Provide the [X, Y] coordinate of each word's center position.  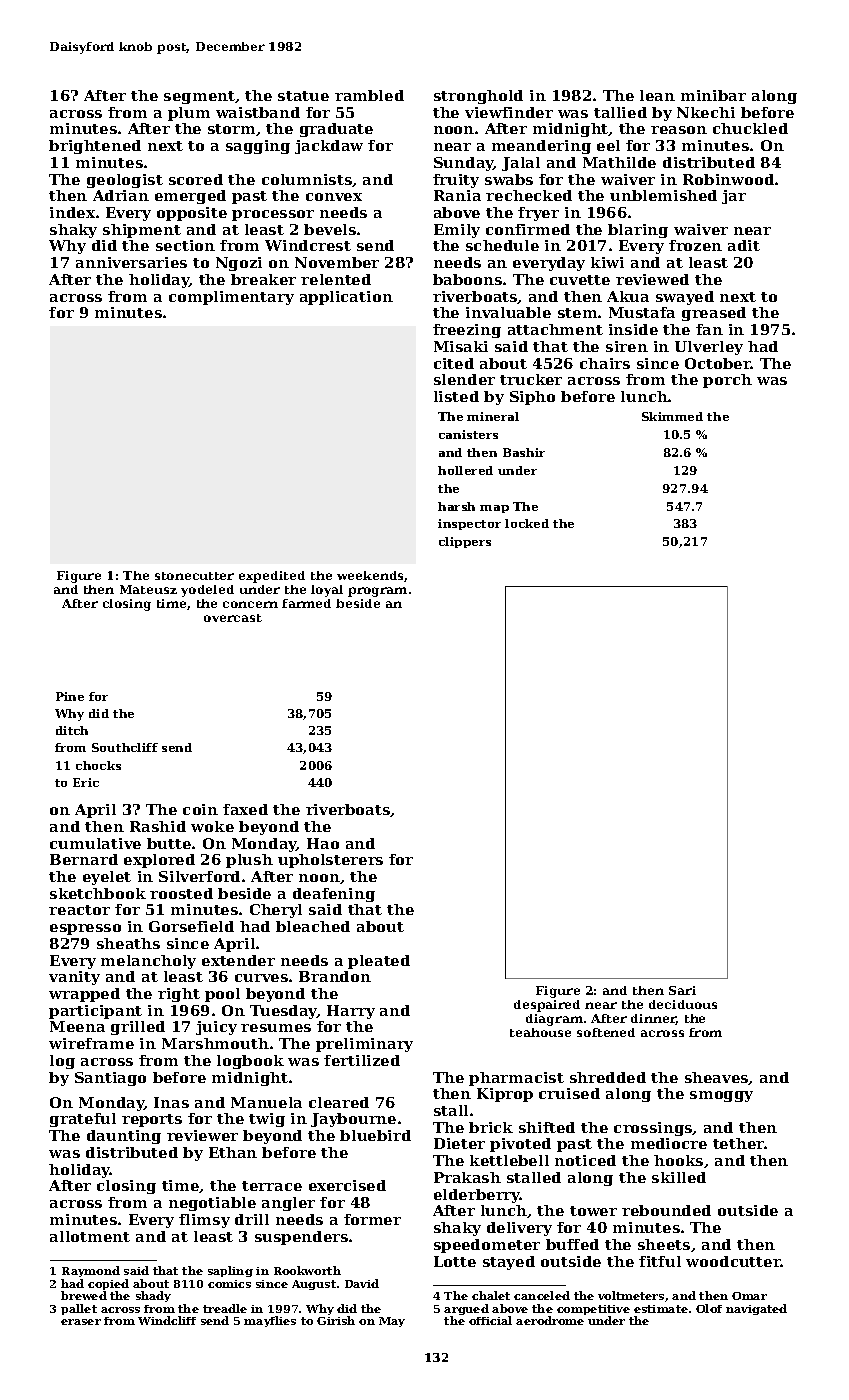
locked [527, 523]
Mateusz [148, 589]
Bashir [524, 452]
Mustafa [642, 312]
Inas [171, 1102]
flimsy [204, 1221]
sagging [258, 147]
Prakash [467, 1177]
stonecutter [194, 576]
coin [200, 809]
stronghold [478, 97]
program [377, 592]
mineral [493, 416]
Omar [749, 1296]
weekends [370, 575]
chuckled [750, 128]
